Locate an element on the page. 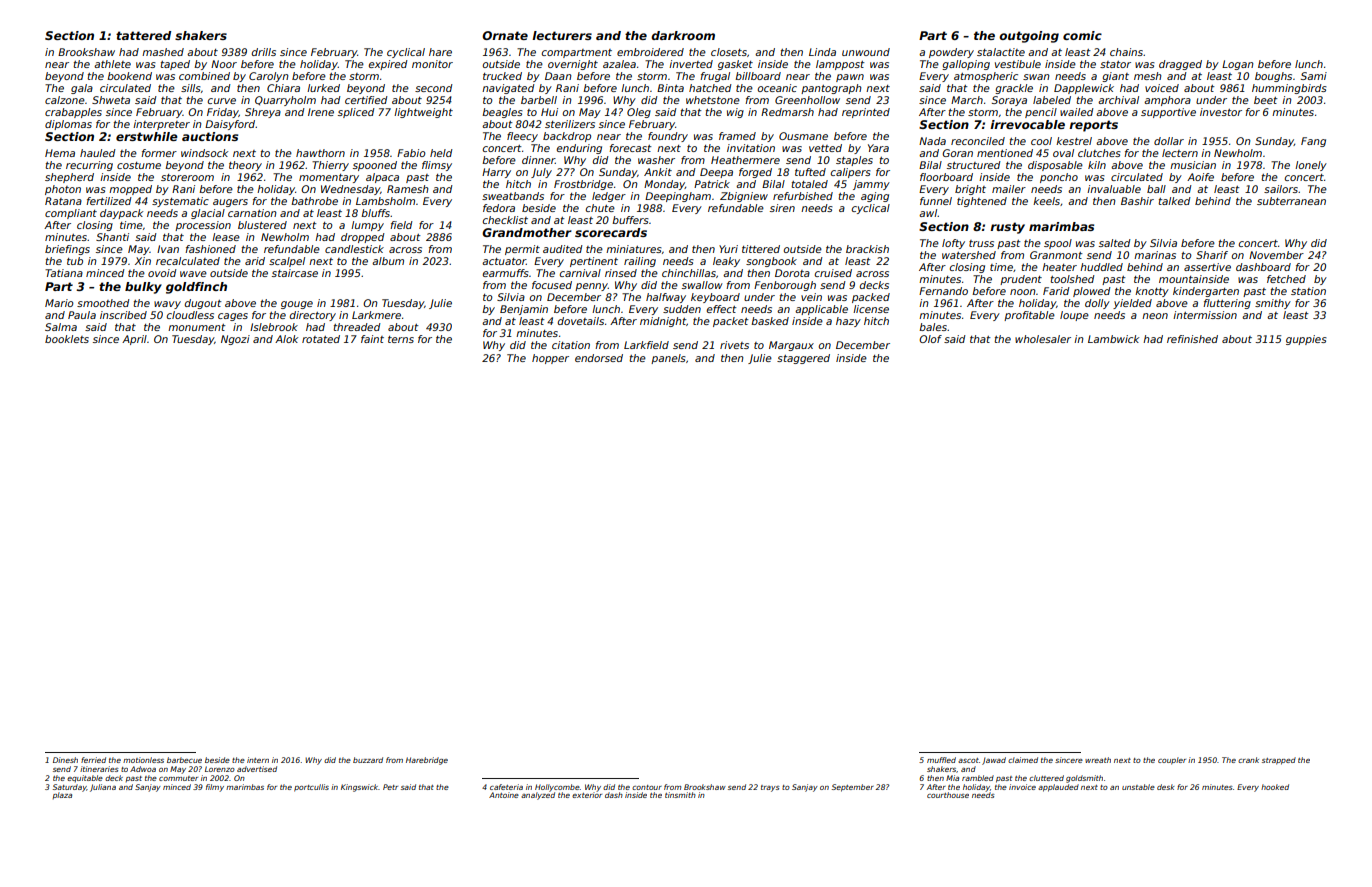  courthouse is located at coordinates (948, 795).
